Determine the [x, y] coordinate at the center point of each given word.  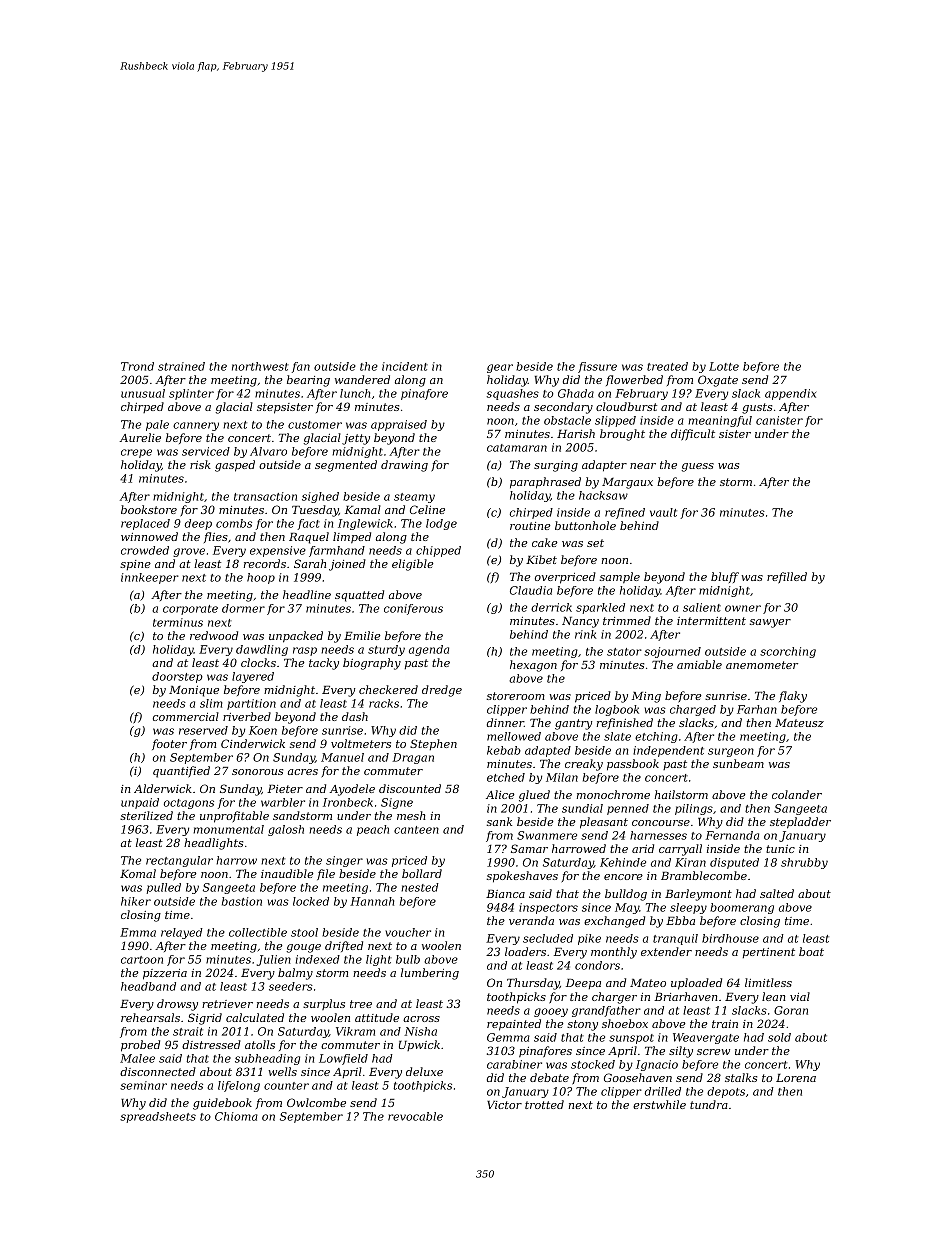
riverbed [247, 716]
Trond [137, 366]
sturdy [386, 650]
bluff [725, 577]
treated [667, 366]
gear [500, 368]
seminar [143, 1085]
